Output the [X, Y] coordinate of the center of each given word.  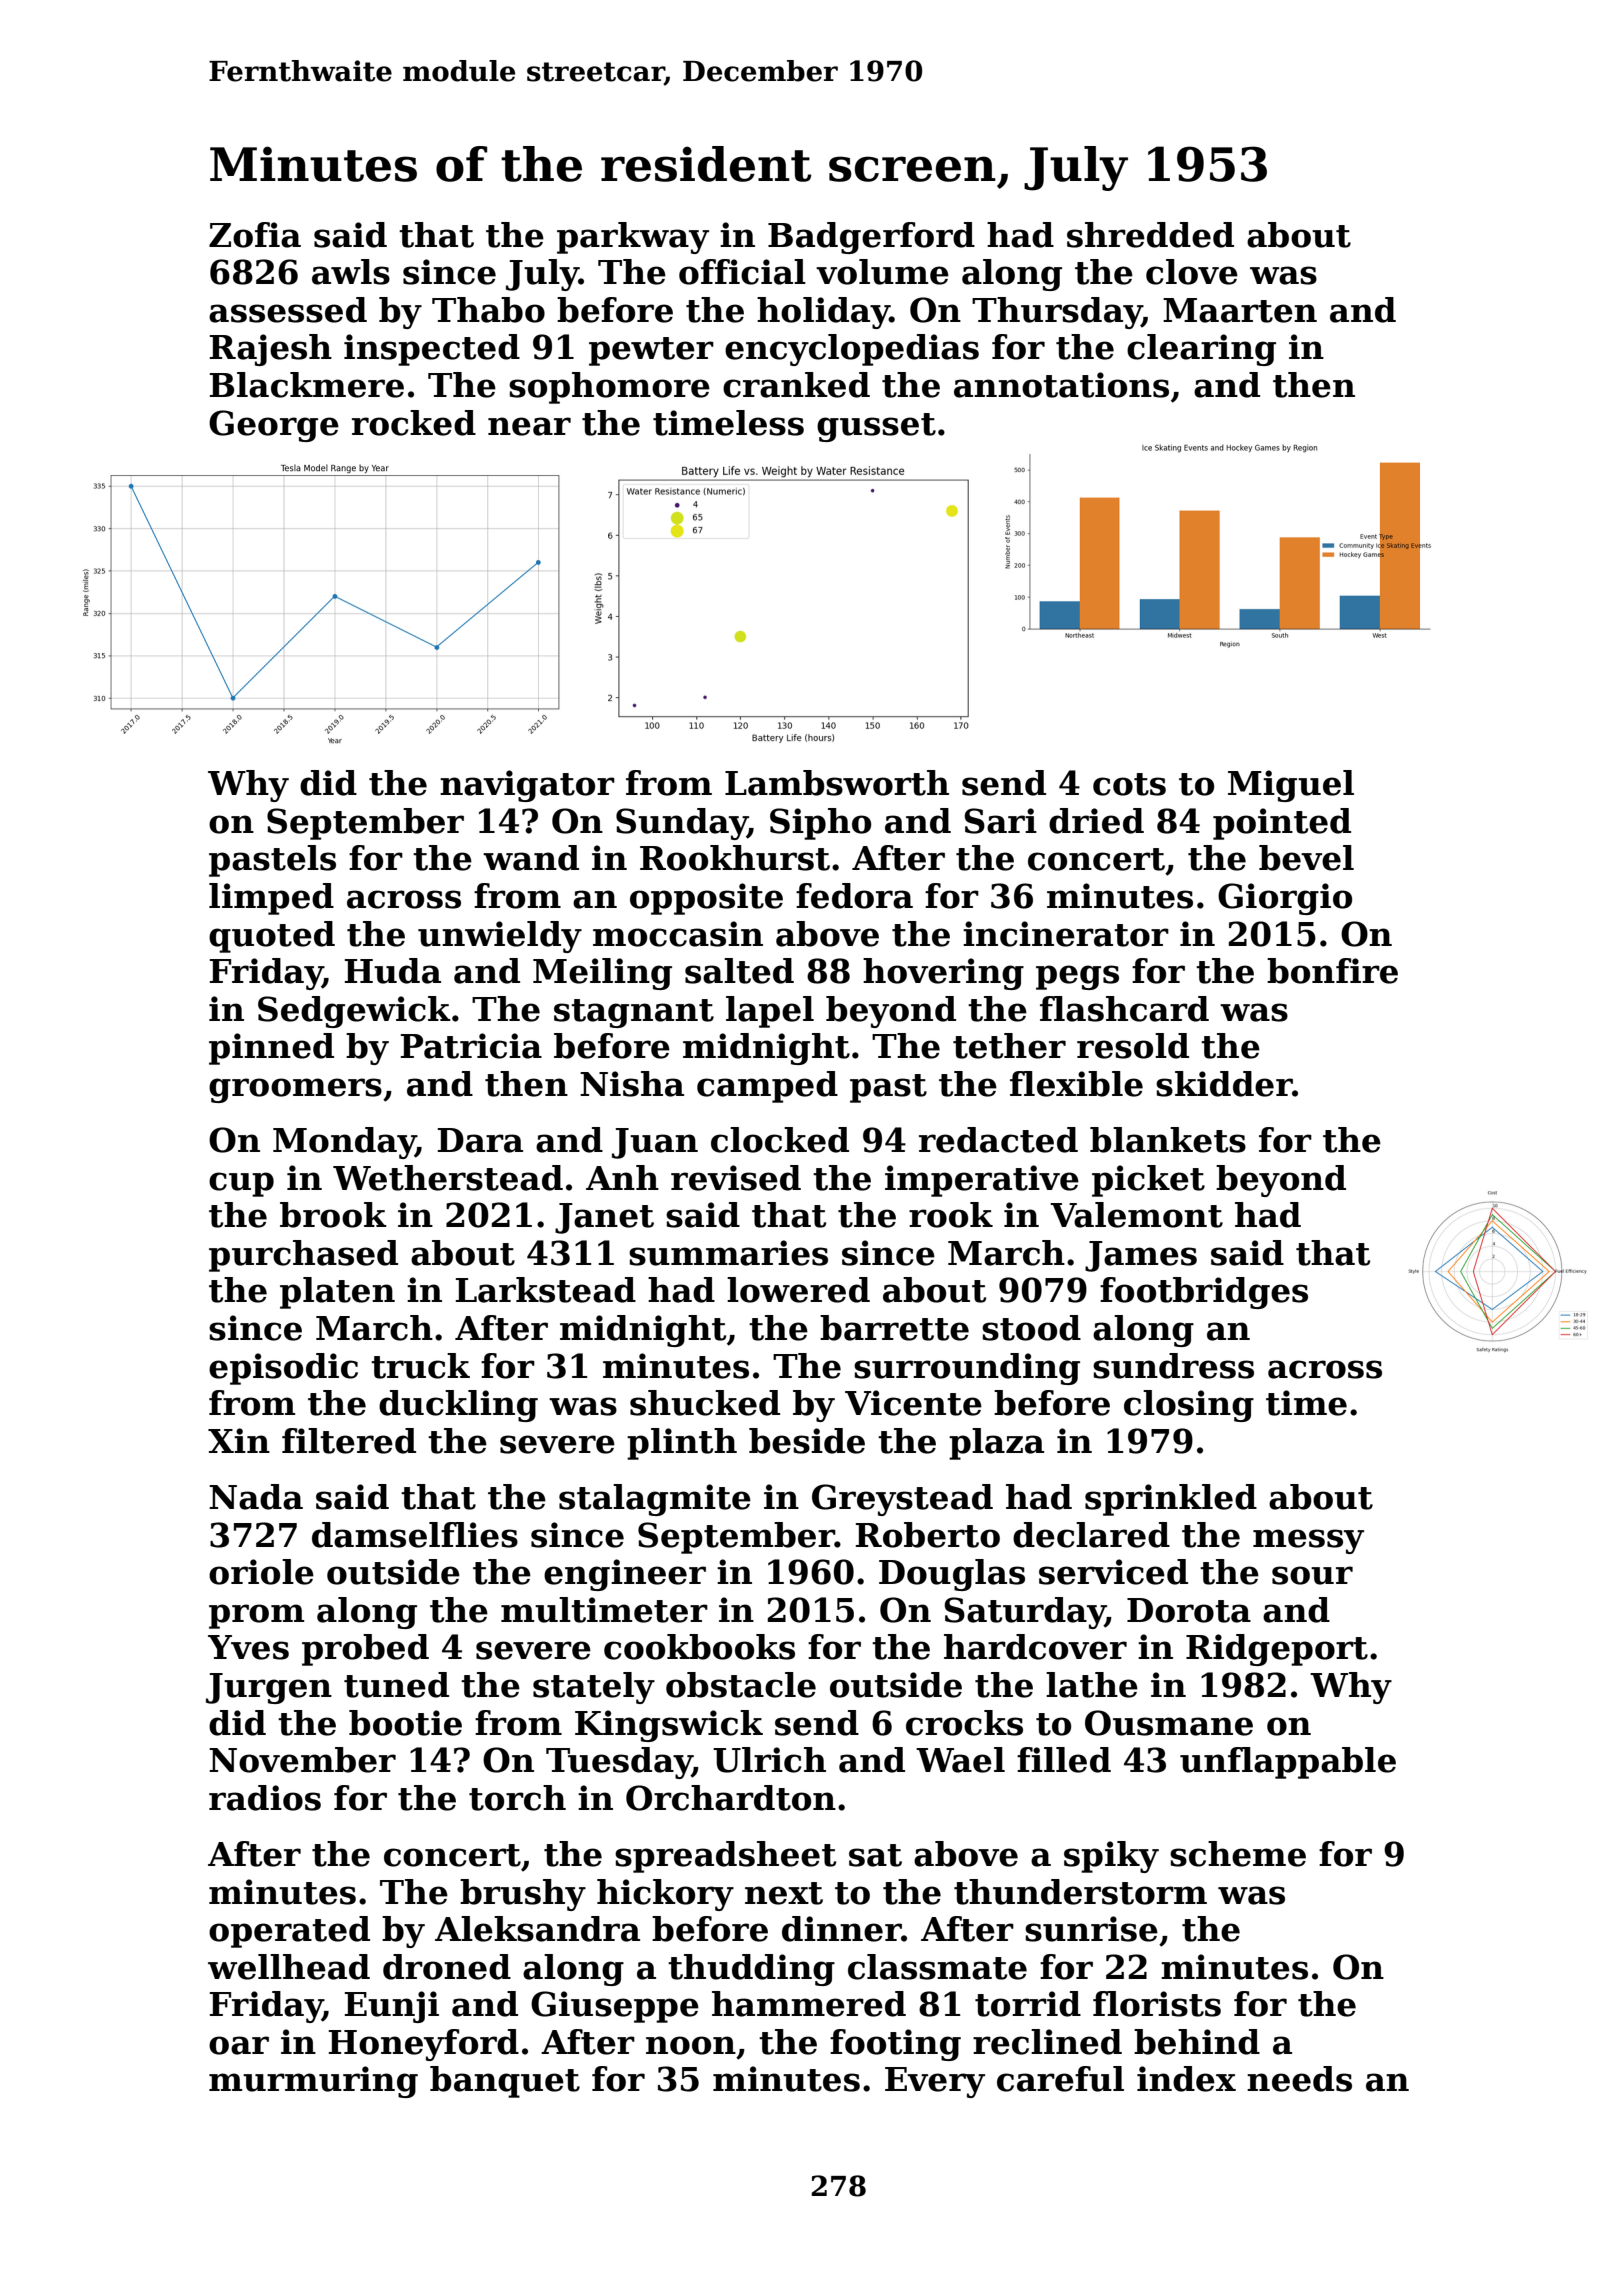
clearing [1201, 350]
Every [935, 2082]
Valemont [1136, 1215]
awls [351, 272]
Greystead [902, 1500]
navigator [527, 786]
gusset [876, 427]
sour [1312, 1575]
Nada [256, 1497]
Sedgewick [354, 1012]
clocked [780, 1140]
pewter [651, 351]
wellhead [289, 1967]
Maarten [1240, 310]
